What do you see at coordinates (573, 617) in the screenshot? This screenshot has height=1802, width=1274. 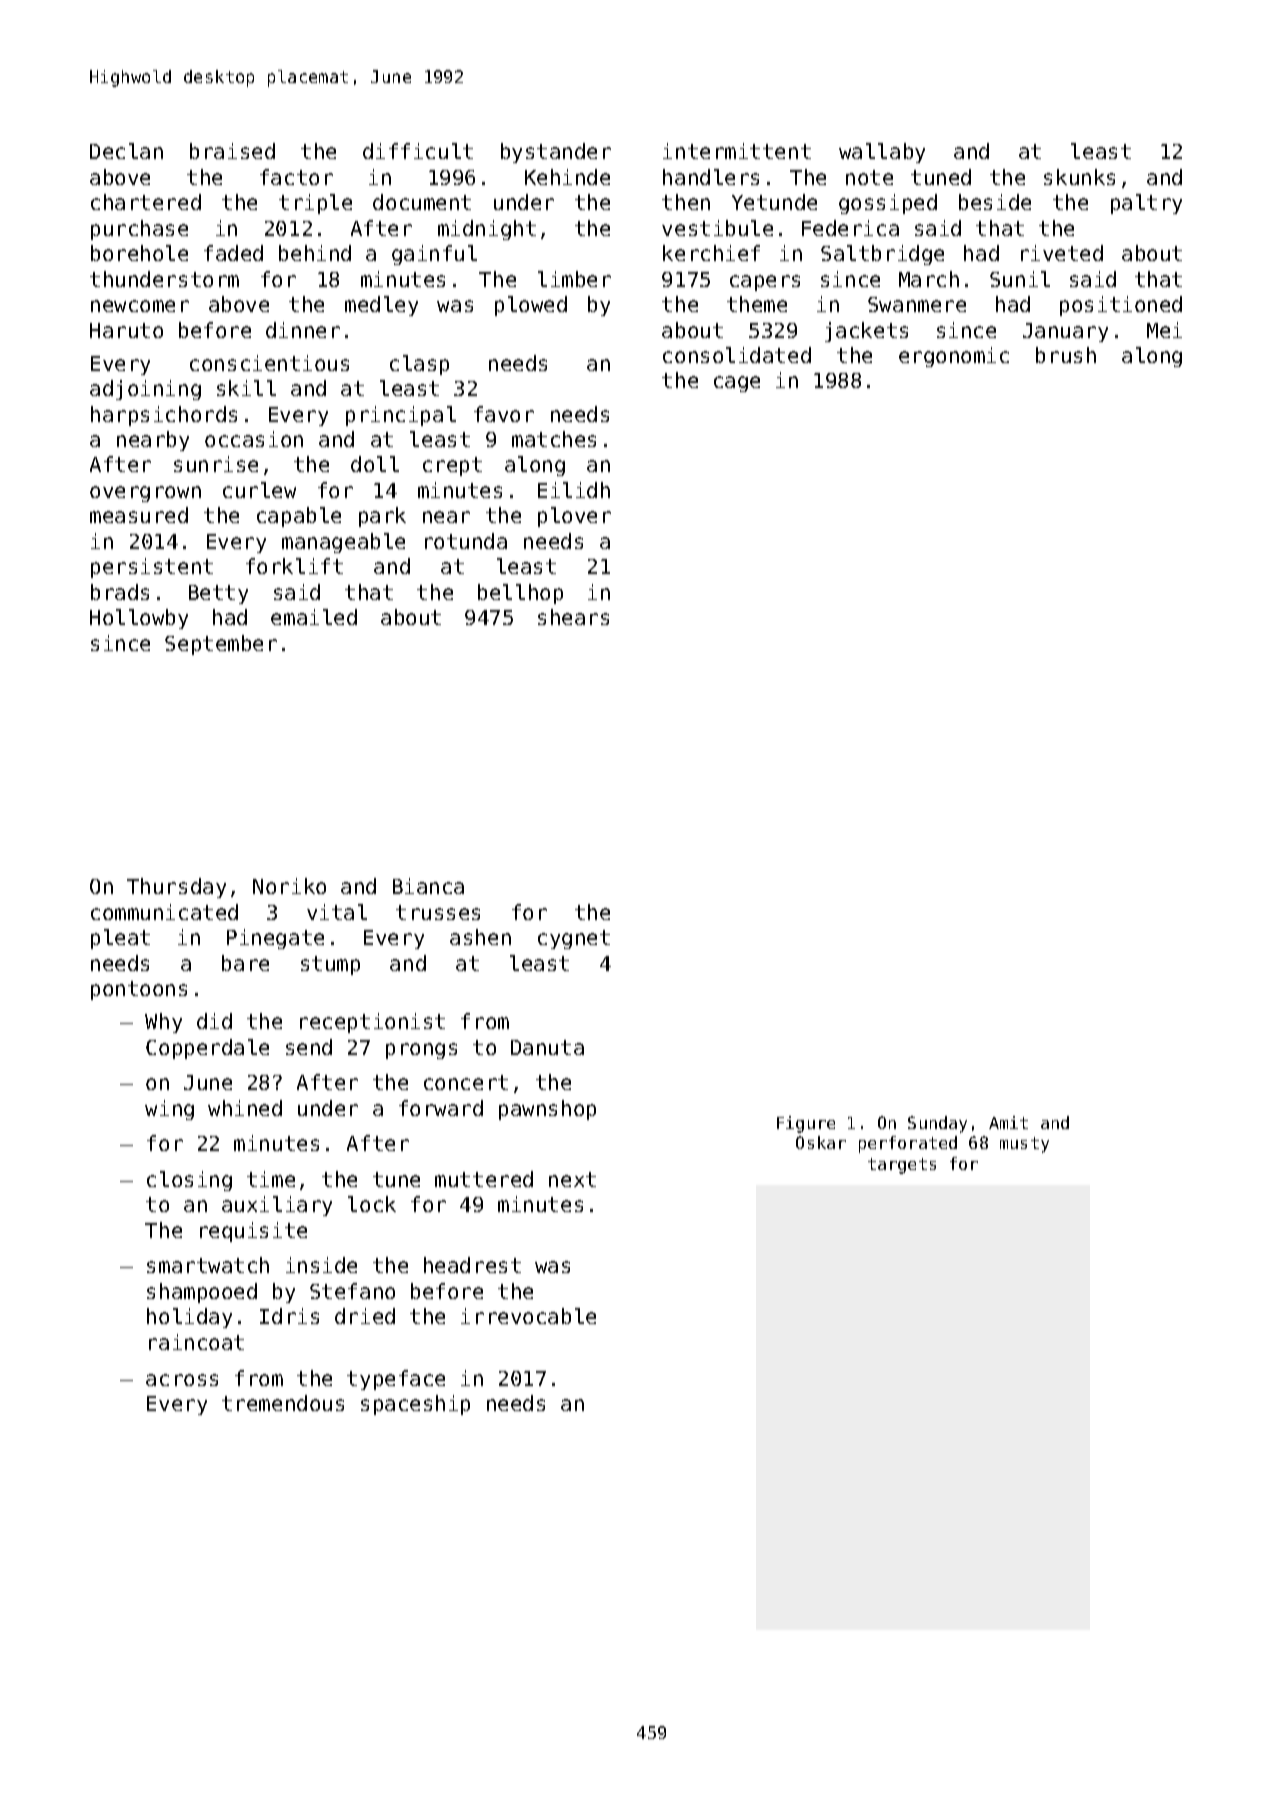 I see `shears` at bounding box center [573, 617].
